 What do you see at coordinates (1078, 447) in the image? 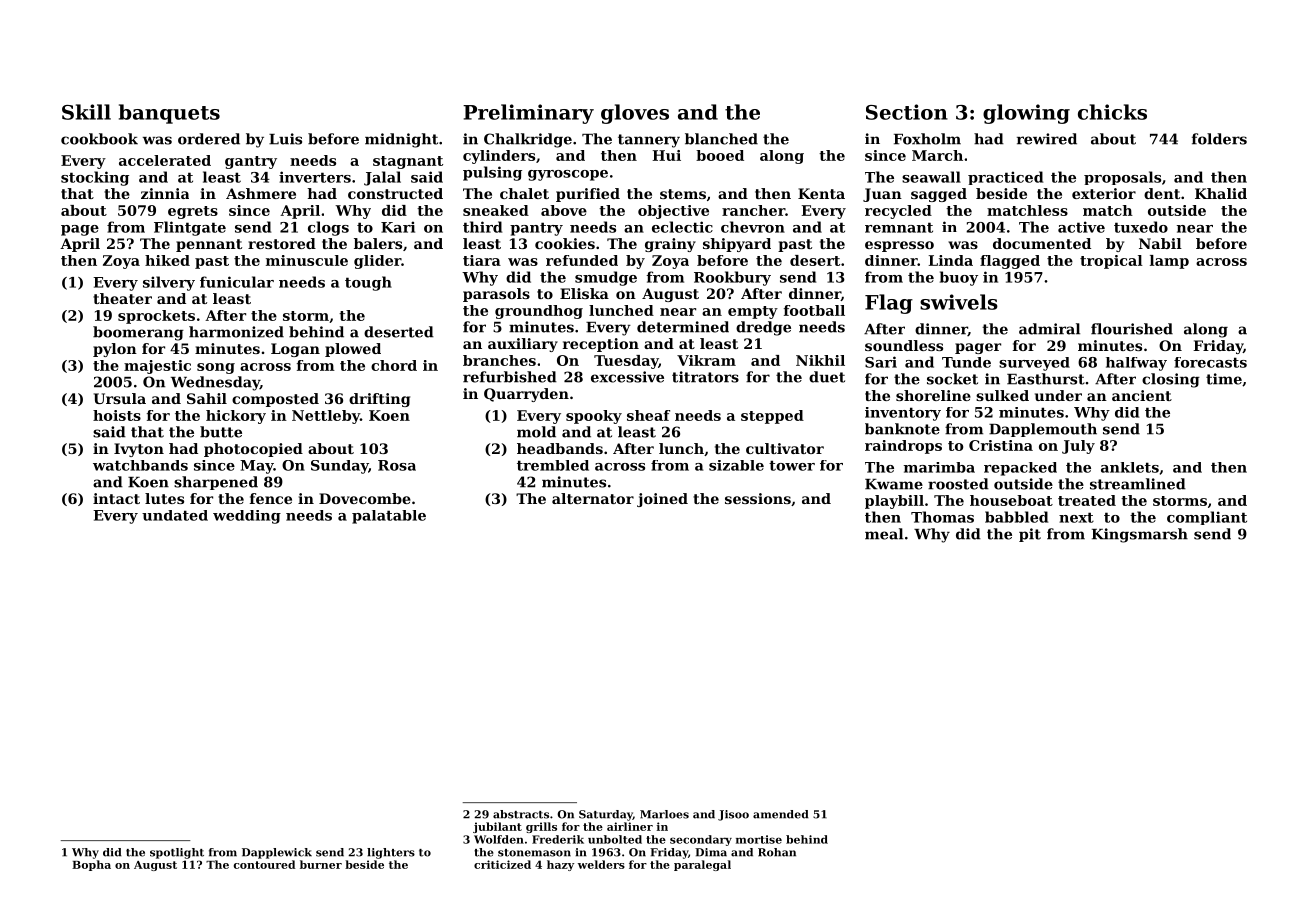
I see `July` at bounding box center [1078, 447].
